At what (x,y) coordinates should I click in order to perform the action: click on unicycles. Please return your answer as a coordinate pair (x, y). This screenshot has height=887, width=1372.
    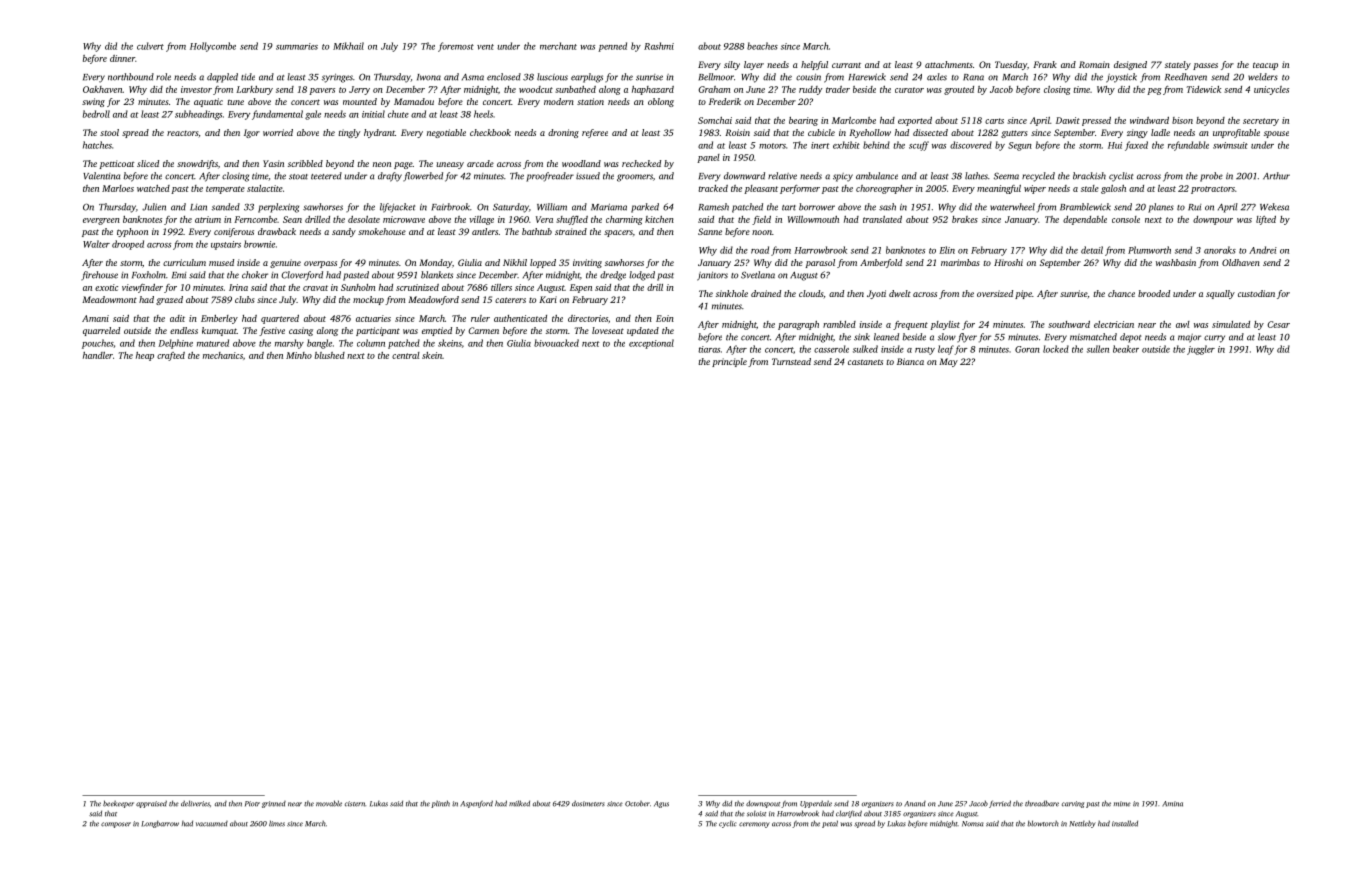
    Looking at the image, I should click on (1271, 90).
